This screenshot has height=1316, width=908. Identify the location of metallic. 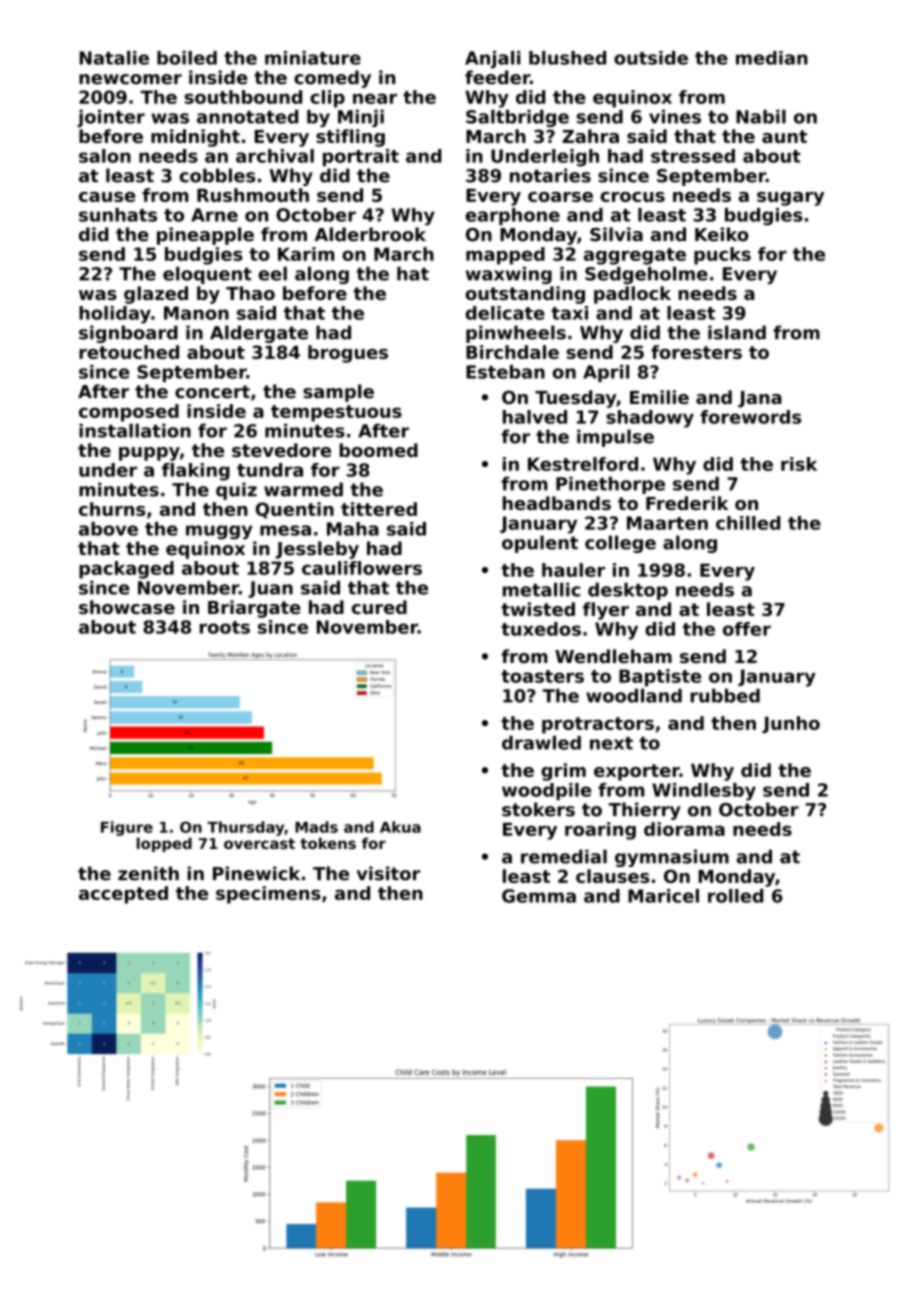
(541, 590).
